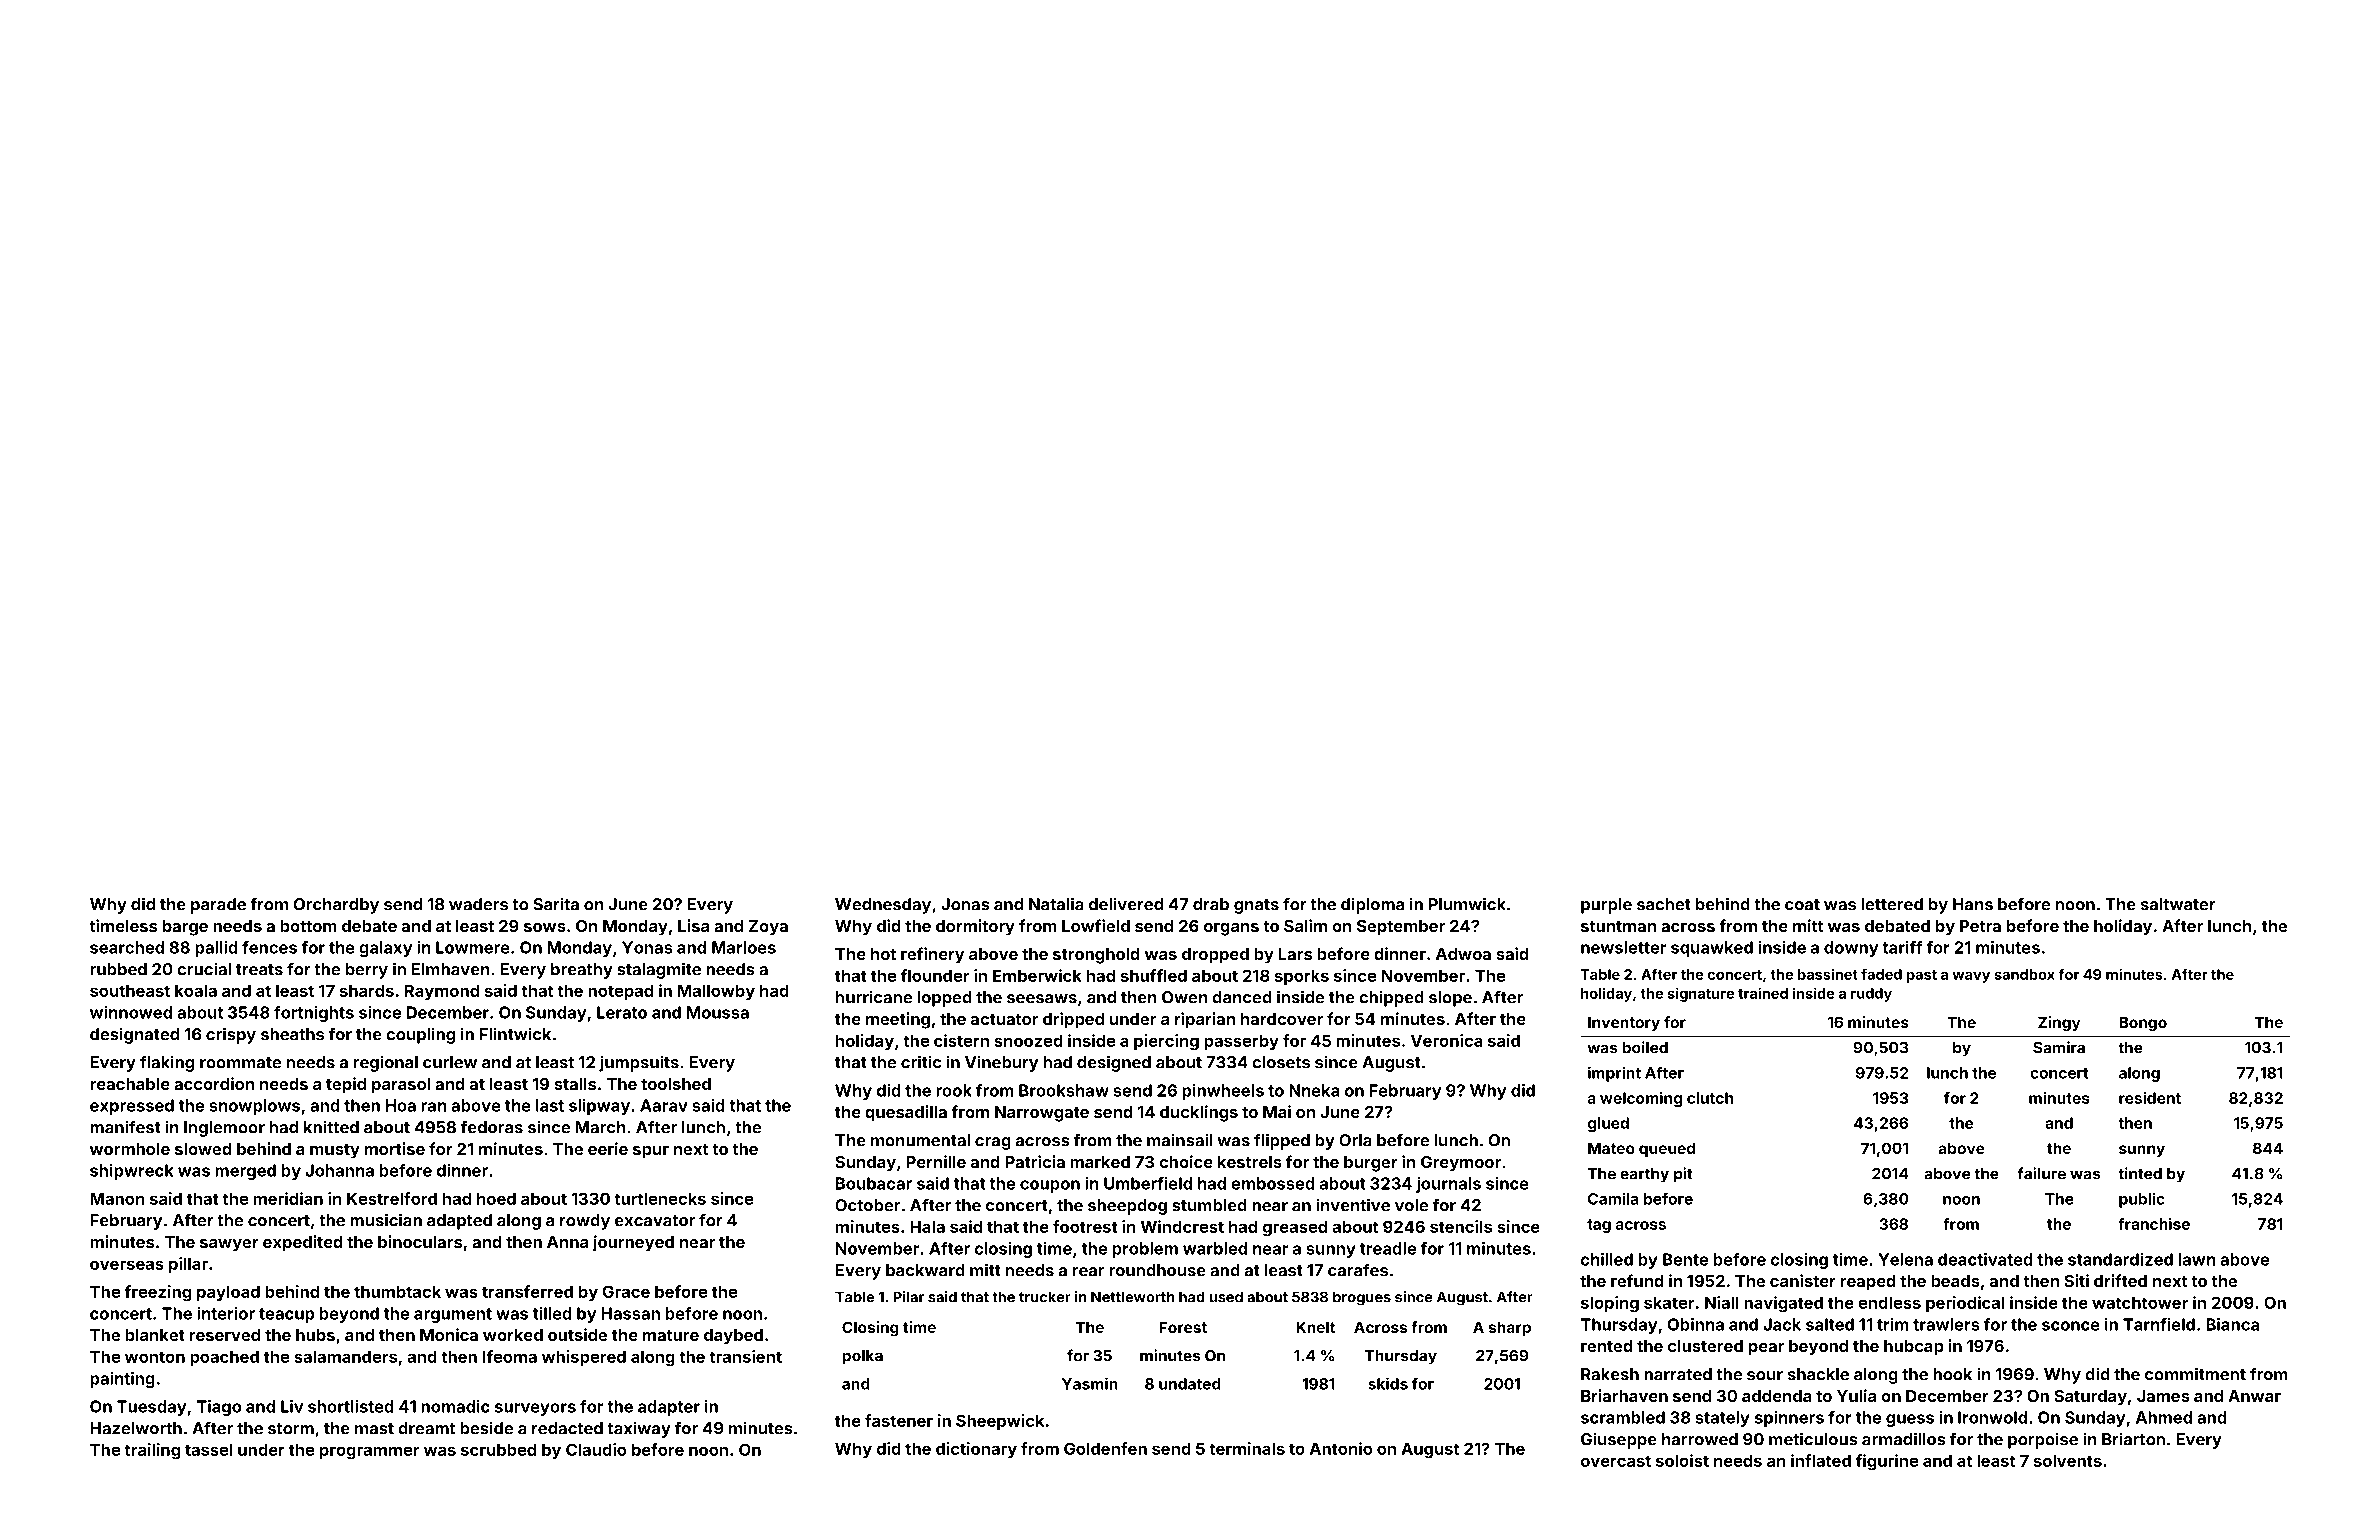 The width and height of the document is (2380, 1540). What do you see at coordinates (336, 906) in the document?
I see `Orchardby` at bounding box center [336, 906].
